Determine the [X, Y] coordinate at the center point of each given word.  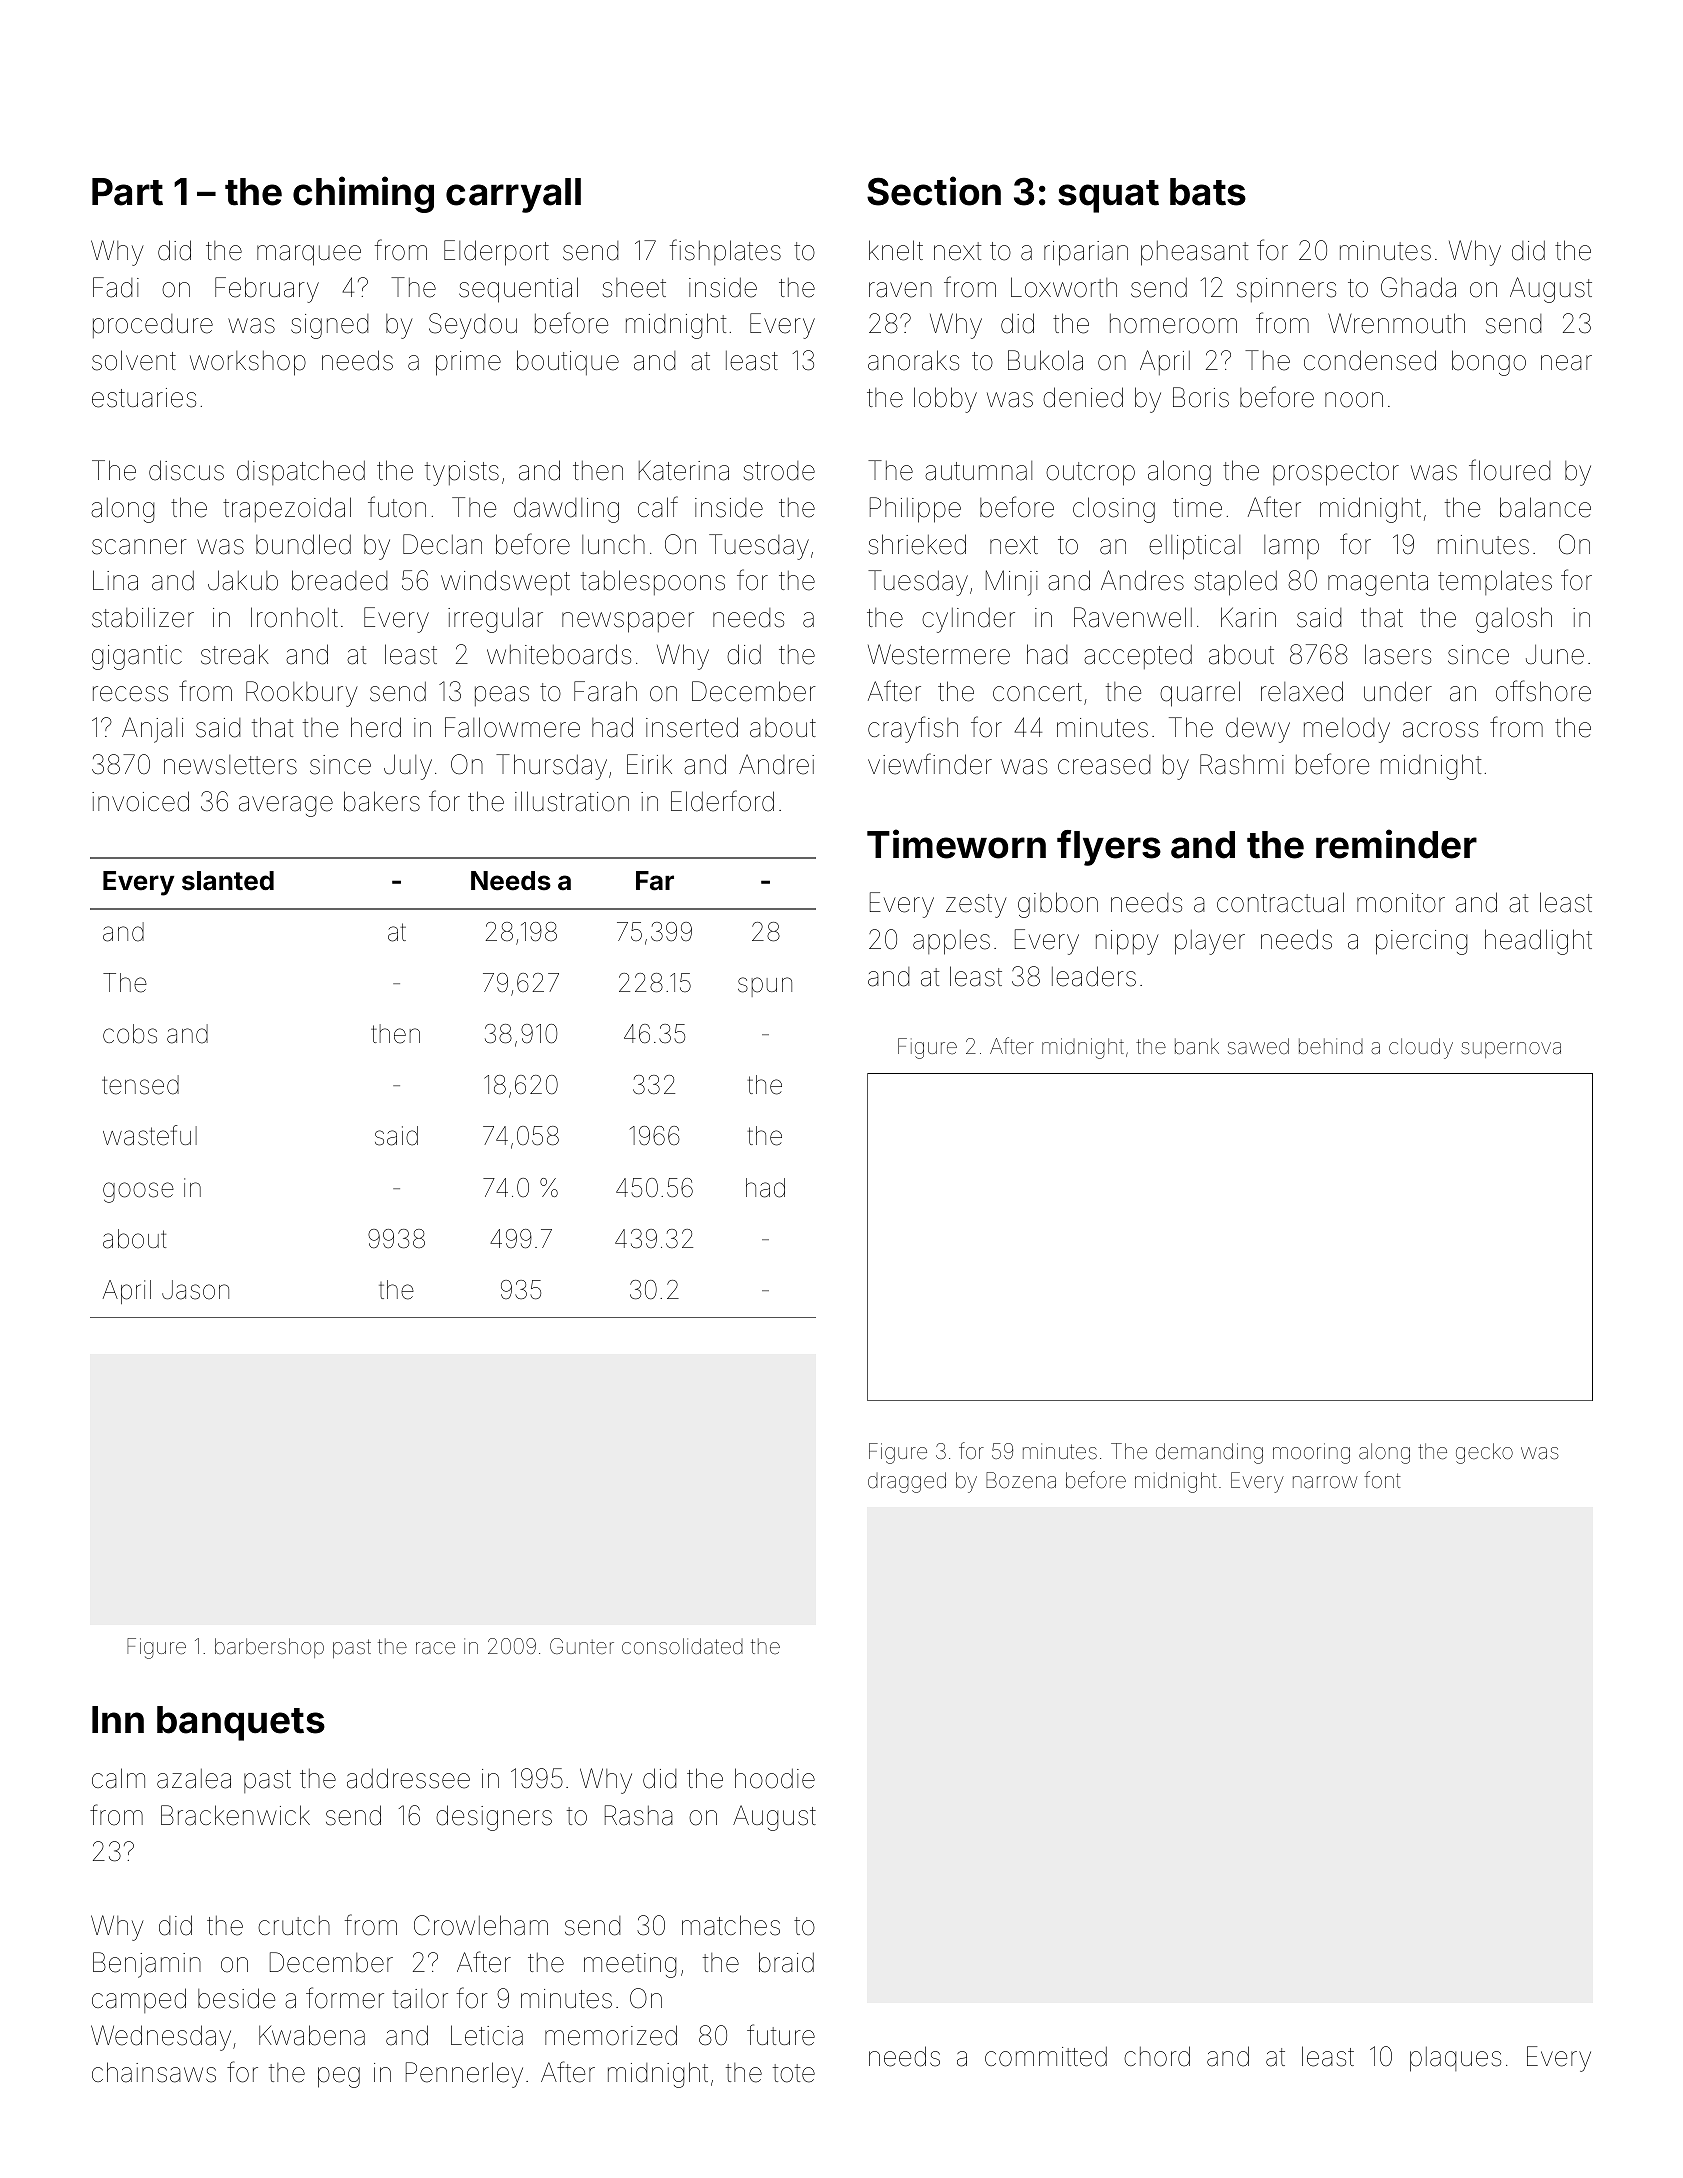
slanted [228, 881]
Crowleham [481, 1925]
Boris [1201, 397]
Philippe [915, 510]
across [1440, 730]
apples [951, 942]
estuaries [144, 398]
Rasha [639, 1815]
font [1382, 1479]
